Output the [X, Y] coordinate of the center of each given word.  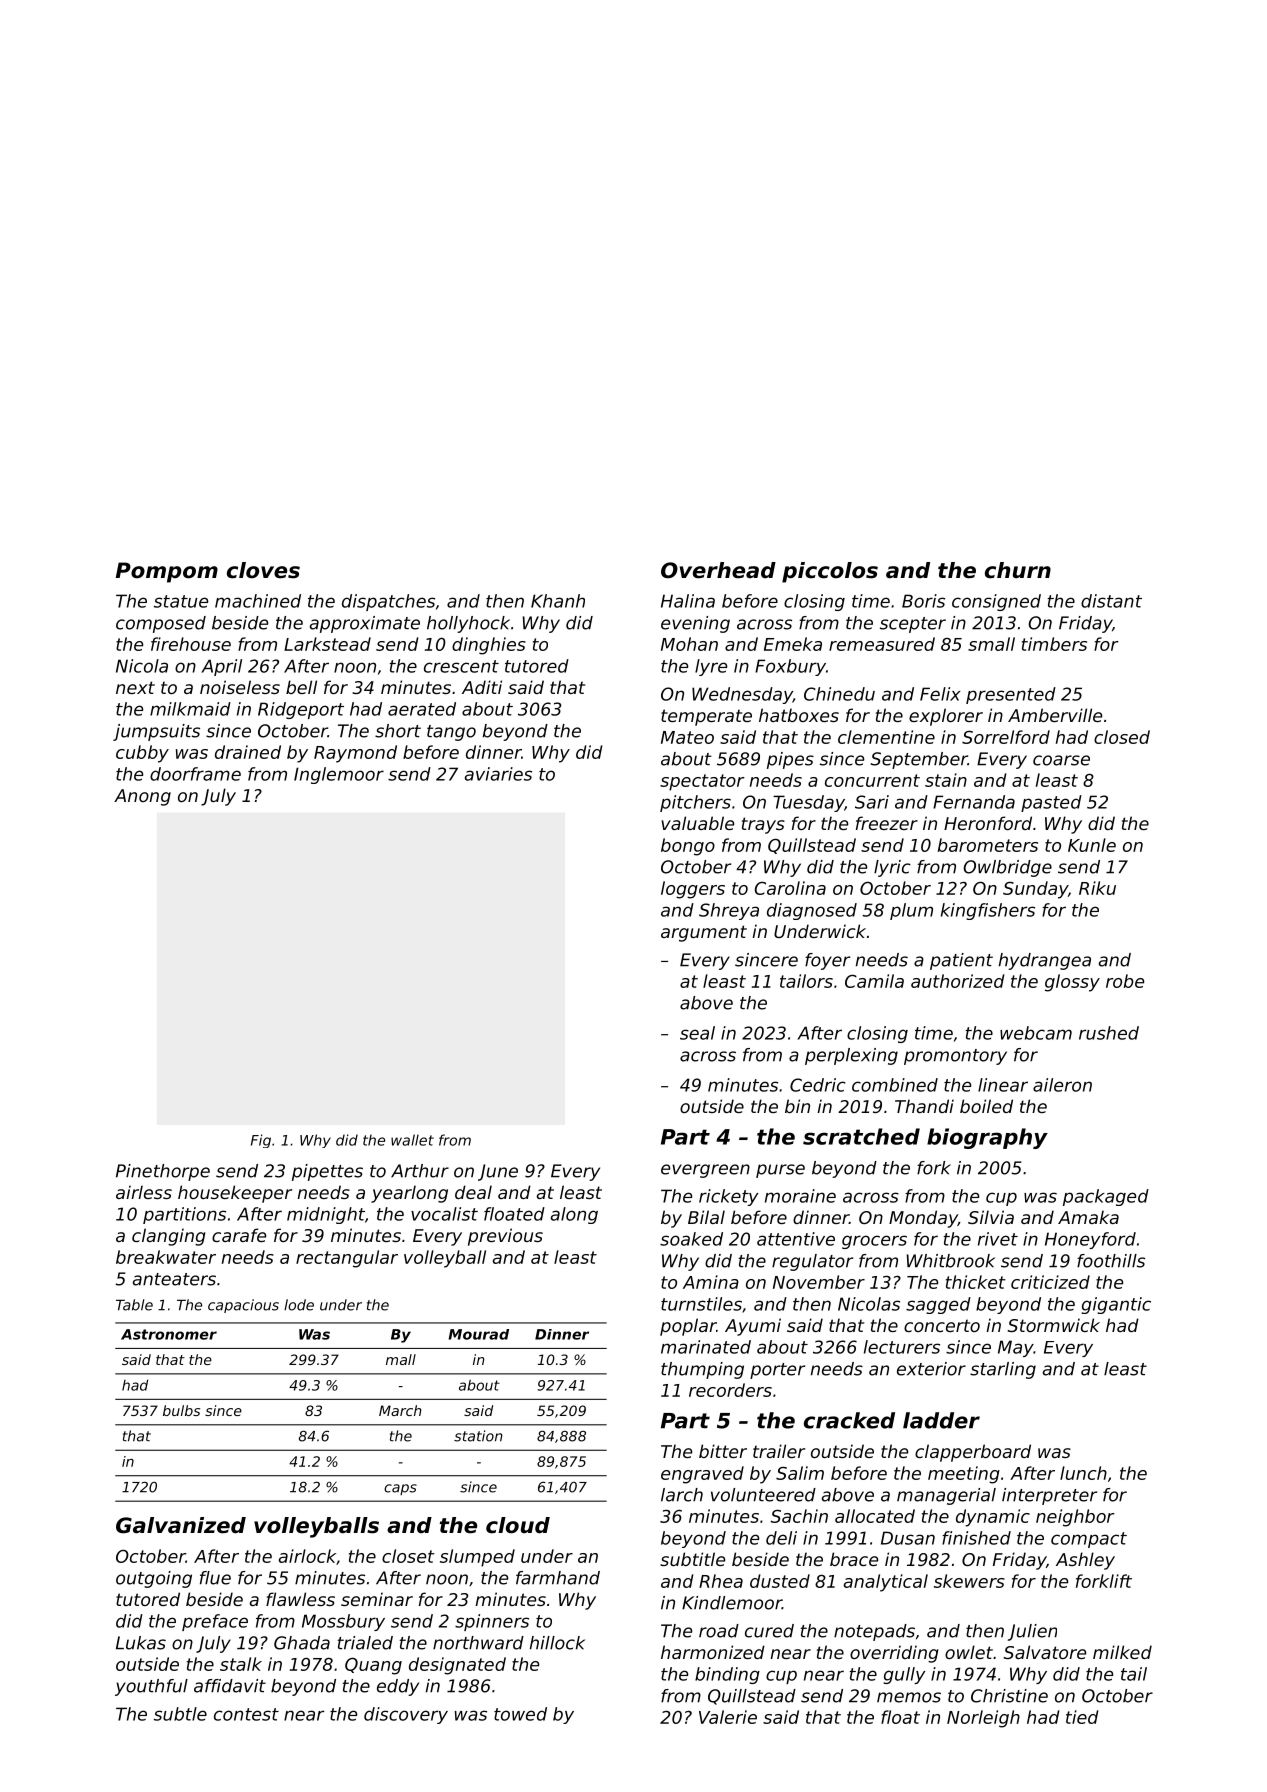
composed [161, 624]
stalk [241, 1664]
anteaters [174, 1279]
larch [682, 1495]
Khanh [558, 601]
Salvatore [1045, 1652]
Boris [923, 601]
